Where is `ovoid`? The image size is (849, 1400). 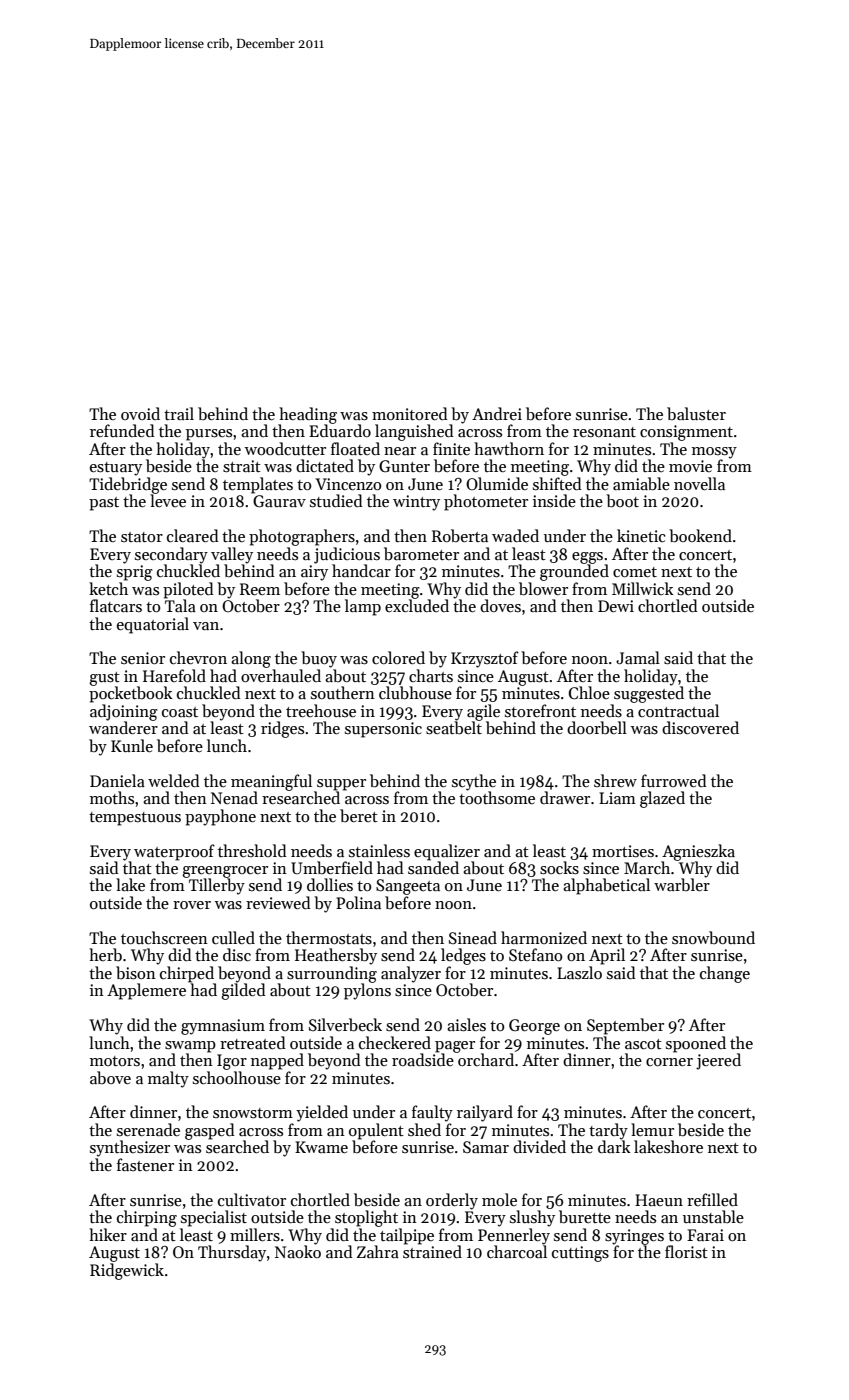
ovoid is located at coordinates (140, 413).
